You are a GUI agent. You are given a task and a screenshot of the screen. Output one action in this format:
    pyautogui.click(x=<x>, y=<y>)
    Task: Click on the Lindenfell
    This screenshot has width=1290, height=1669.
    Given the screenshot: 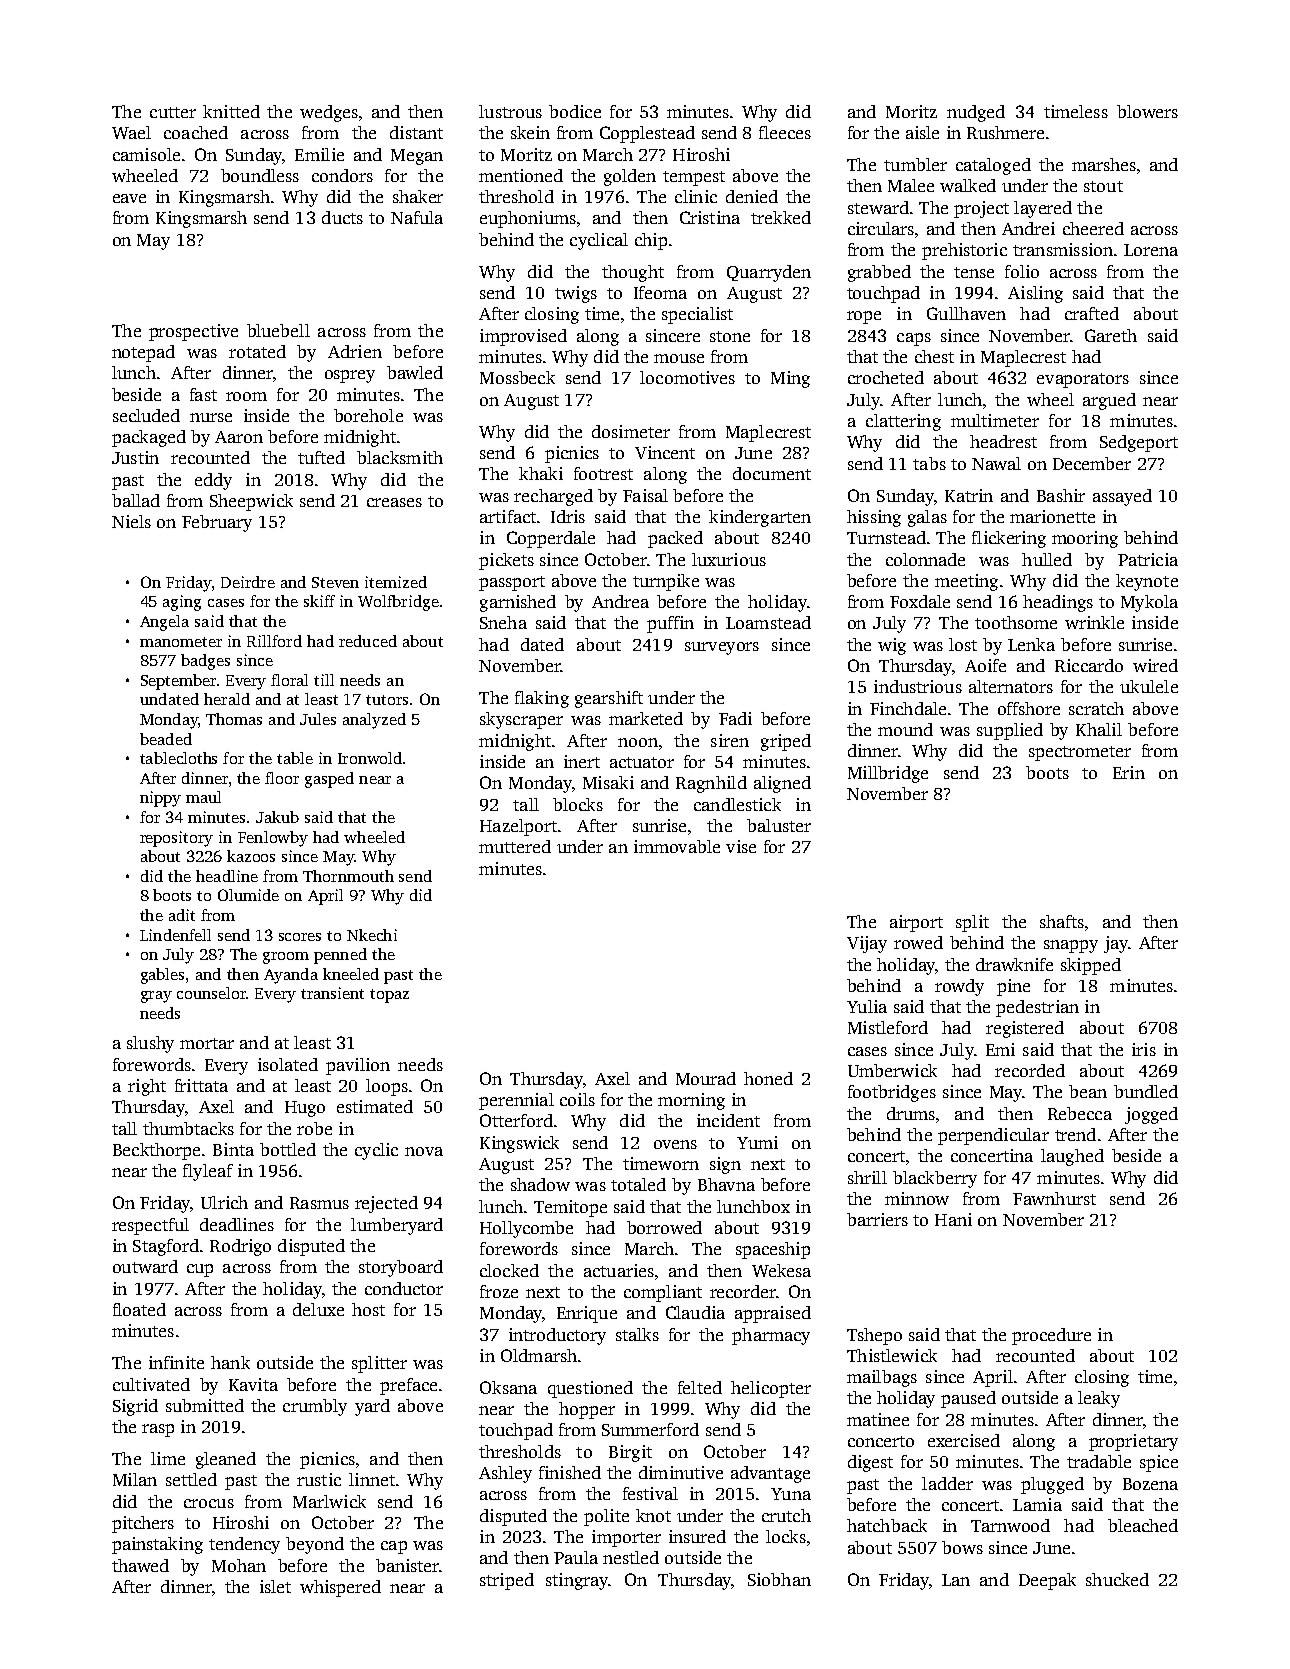 What is the action you would take?
    pyautogui.click(x=175, y=935)
